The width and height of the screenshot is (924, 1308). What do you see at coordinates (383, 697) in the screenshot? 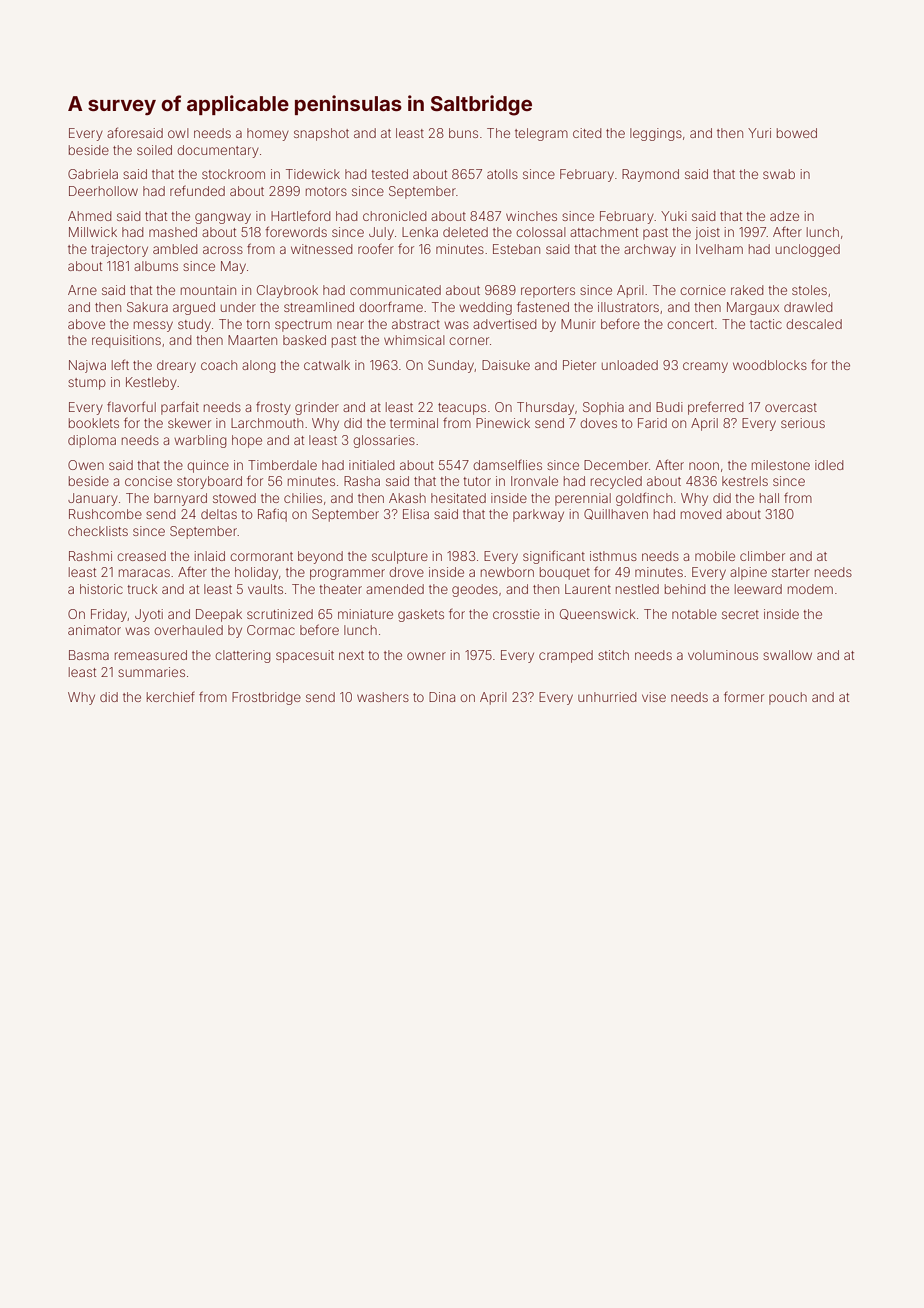
I see `washers` at bounding box center [383, 697].
